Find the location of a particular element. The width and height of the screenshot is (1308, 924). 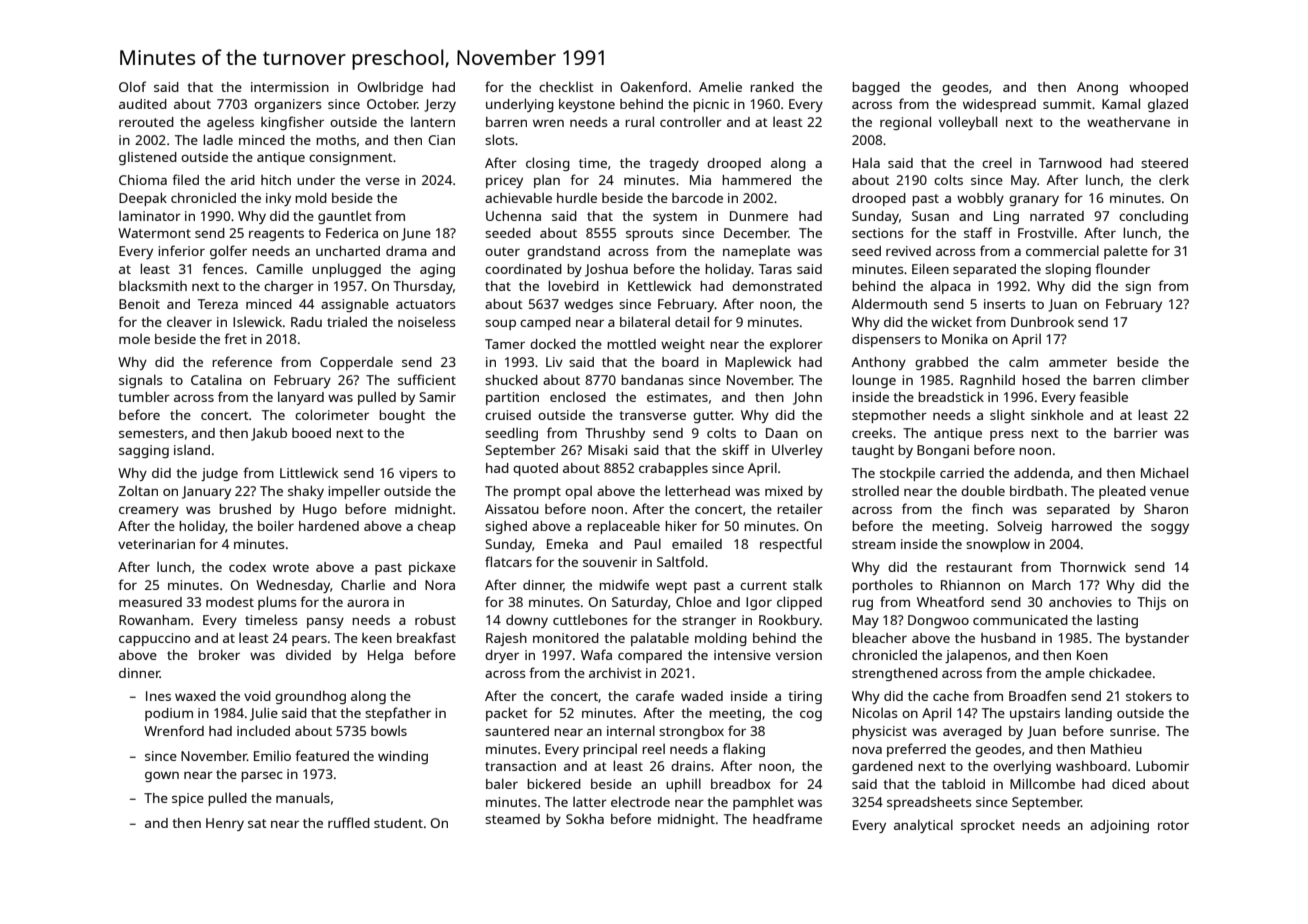

noiseless is located at coordinates (426, 321).
